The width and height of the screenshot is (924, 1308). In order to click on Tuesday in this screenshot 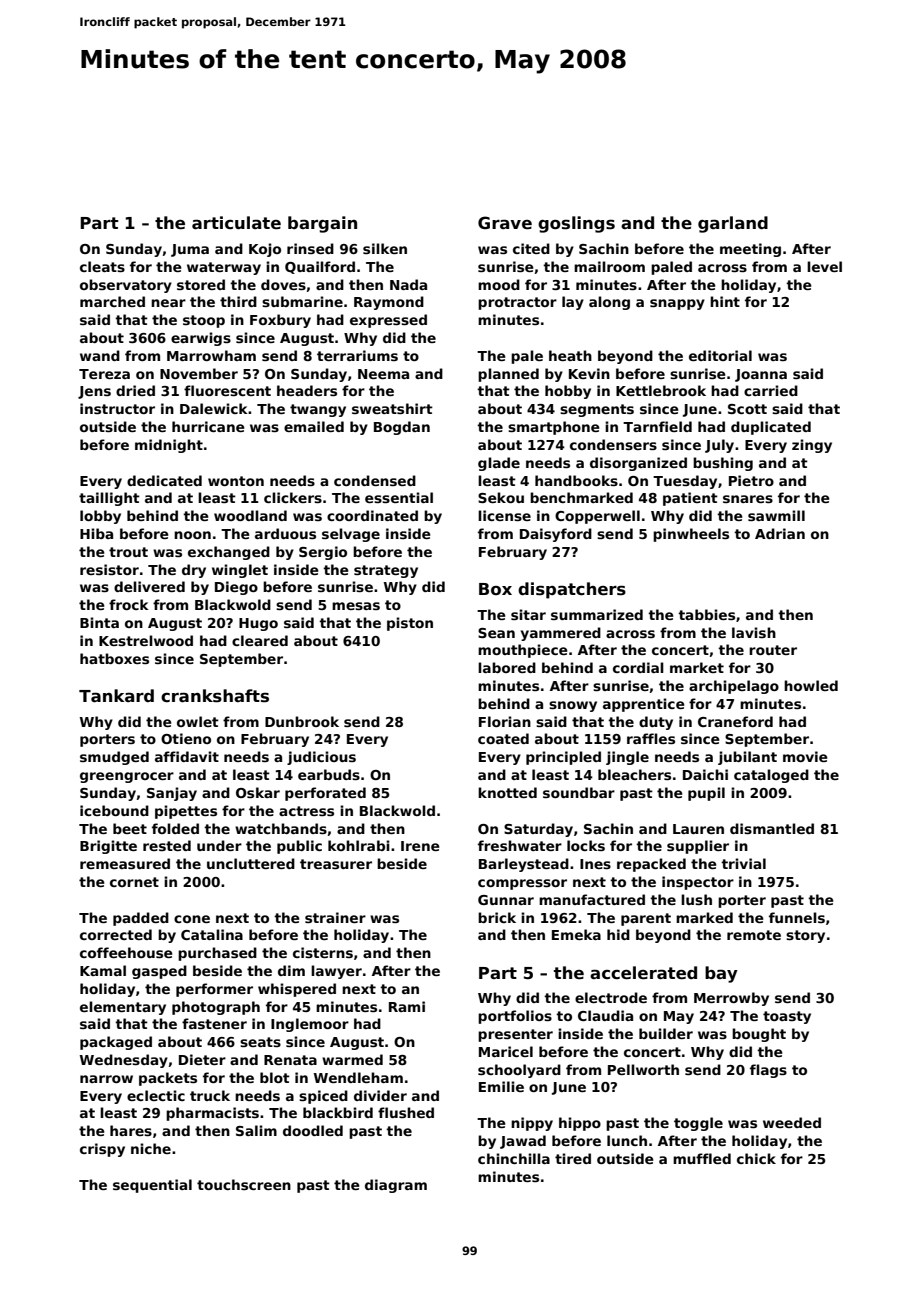, I will do `click(685, 482)`.
